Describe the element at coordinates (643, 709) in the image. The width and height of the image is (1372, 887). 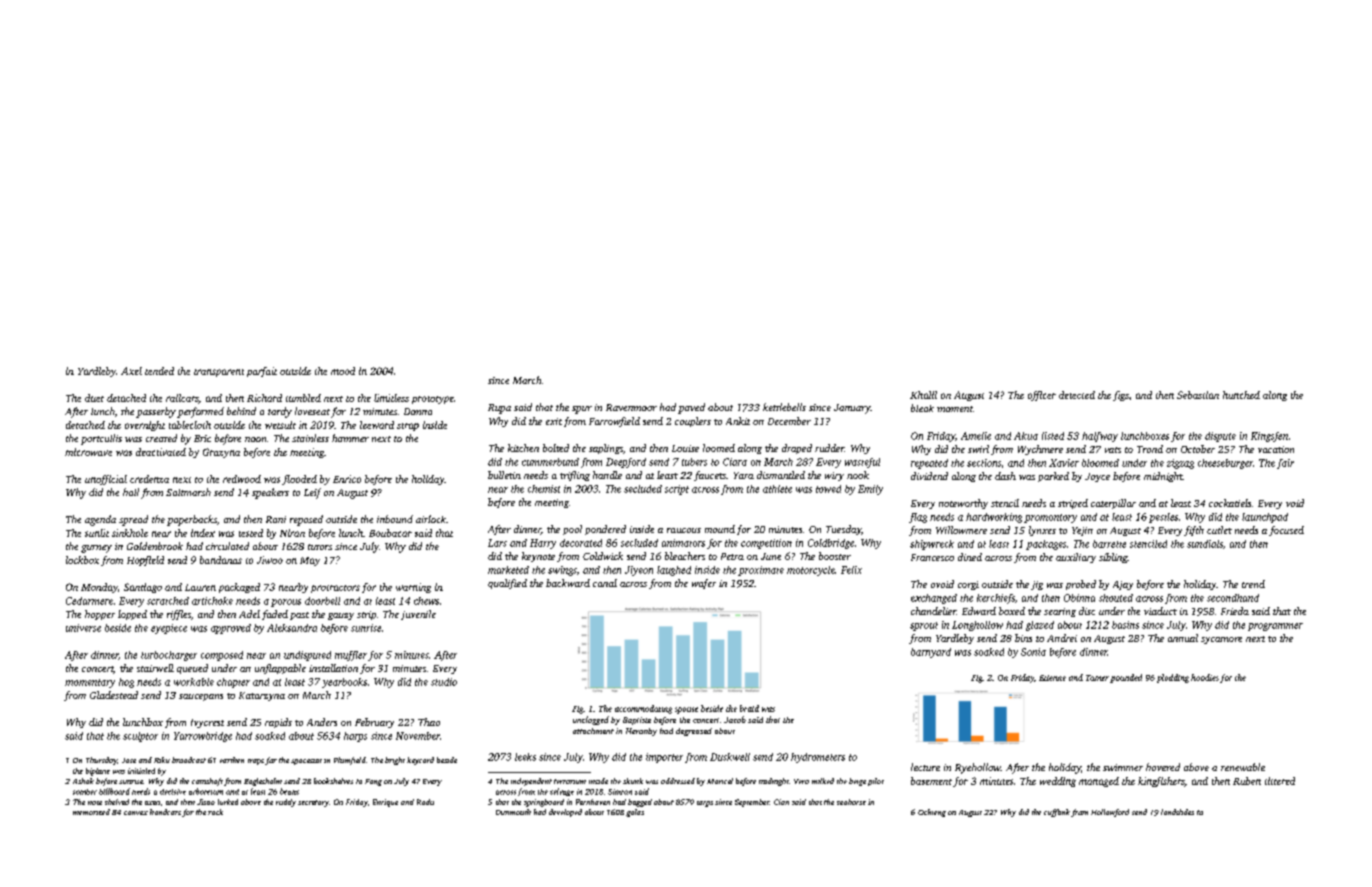
I see `accommodating` at that location.
